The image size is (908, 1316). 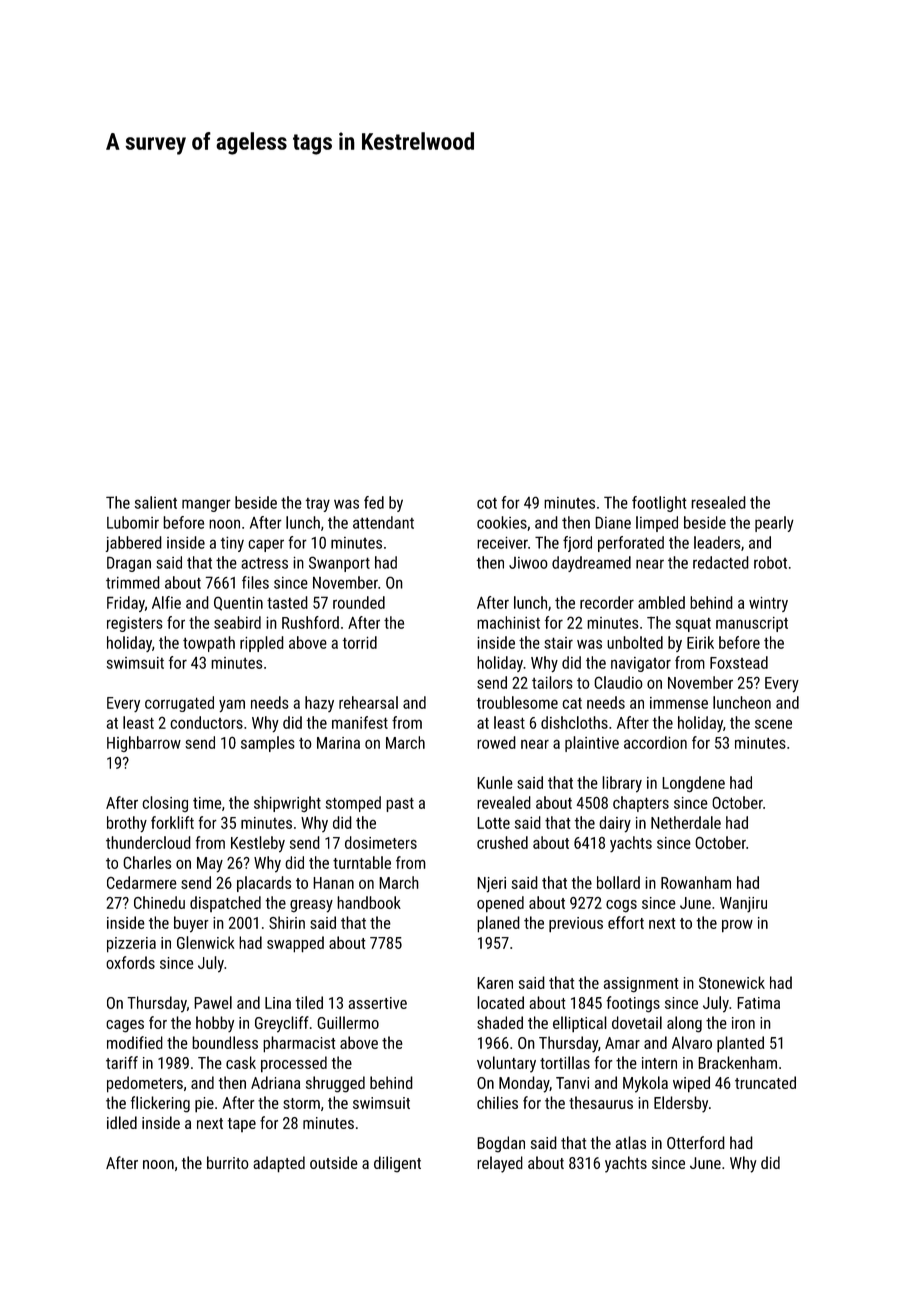 I want to click on scene, so click(x=773, y=724).
